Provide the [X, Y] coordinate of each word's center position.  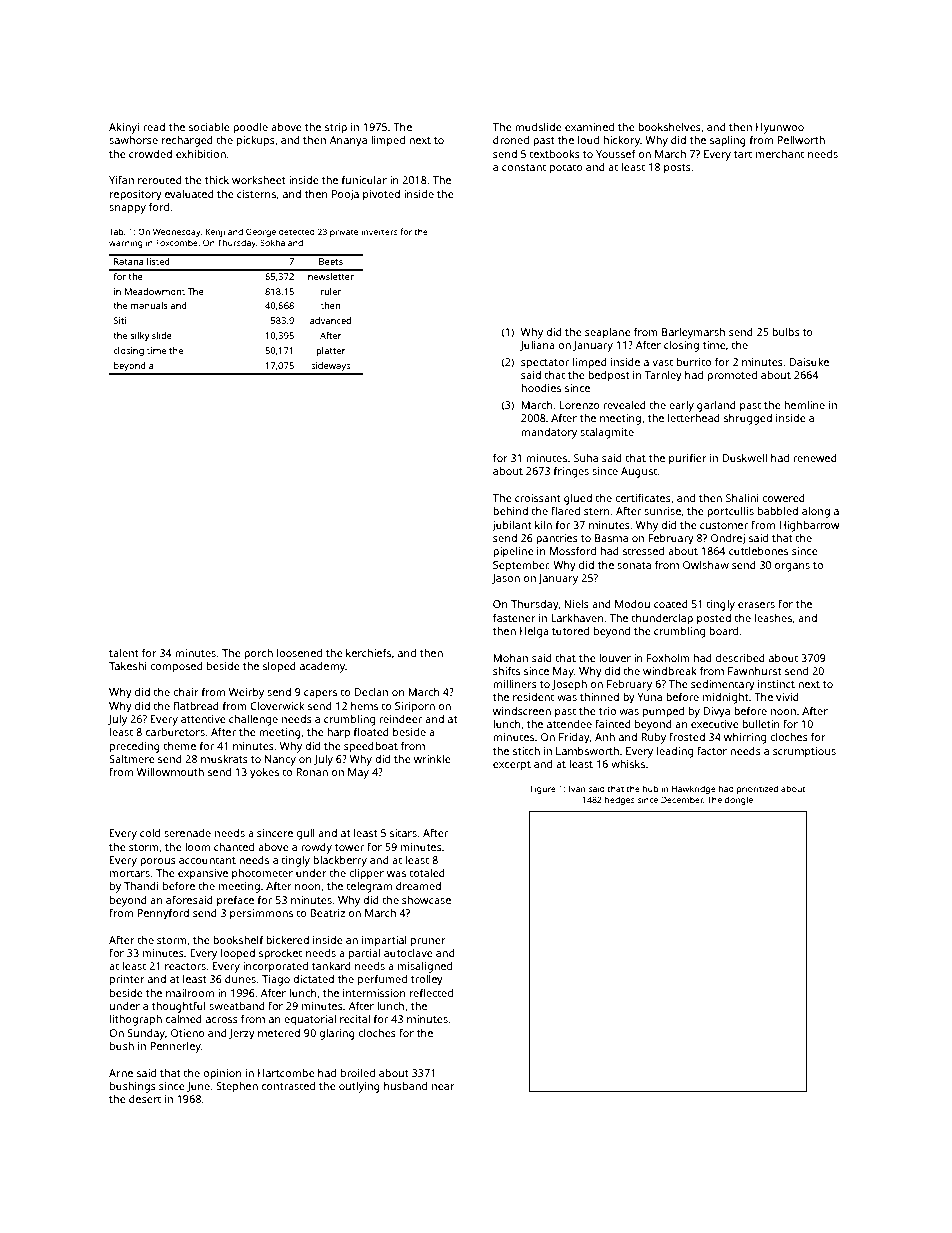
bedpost [609, 376]
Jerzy [242, 1034]
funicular [364, 179]
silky [140, 336]
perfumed [382, 980]
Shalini [742, 498]
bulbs [786, 332]
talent [124, 653]
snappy [127, 209]
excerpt [512, 766]
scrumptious [804, 752]
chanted [234, 847]
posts [677, 169]
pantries [557, 539]
